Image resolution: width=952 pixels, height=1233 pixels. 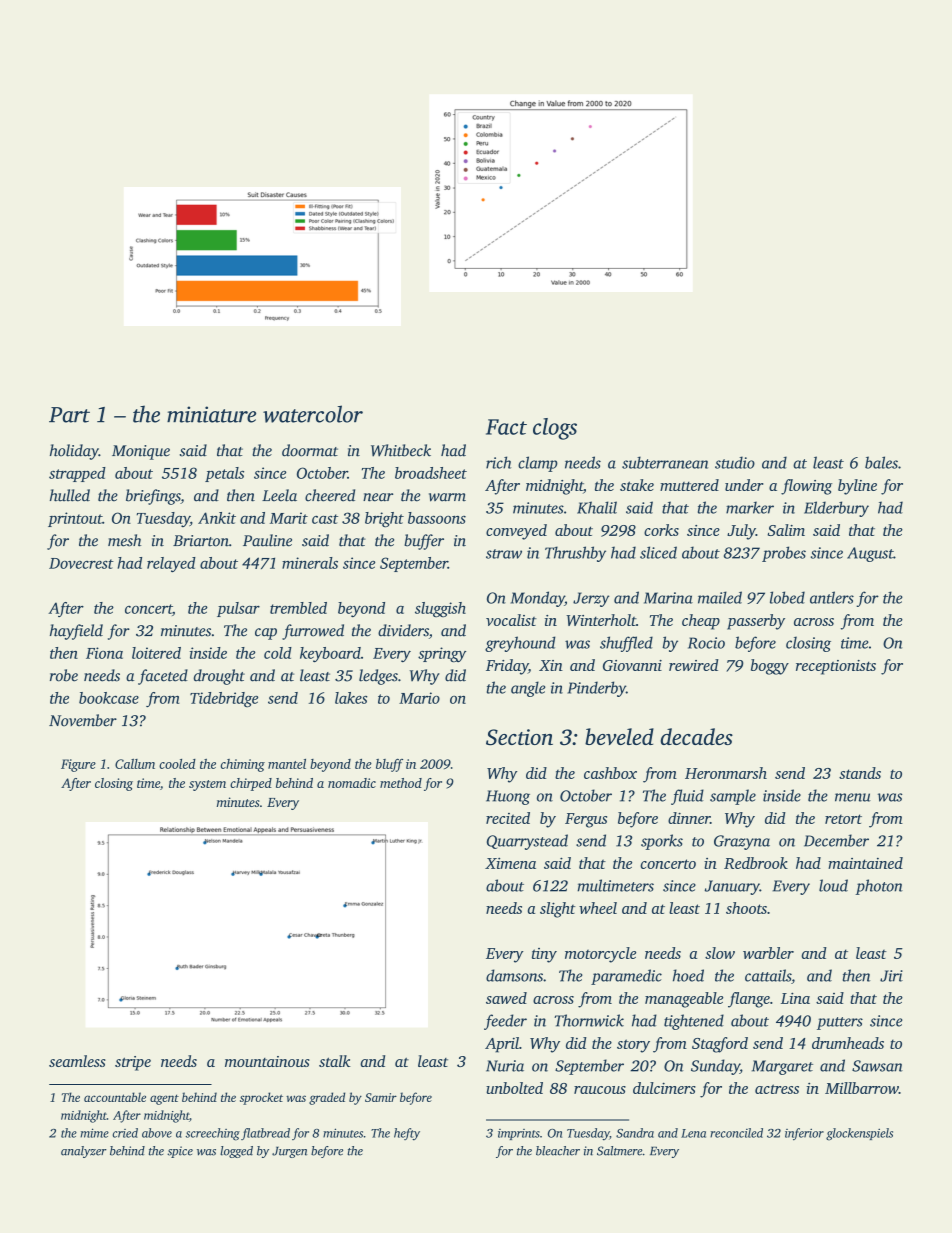 I want to click on bales, so click(x=881, y=462).
